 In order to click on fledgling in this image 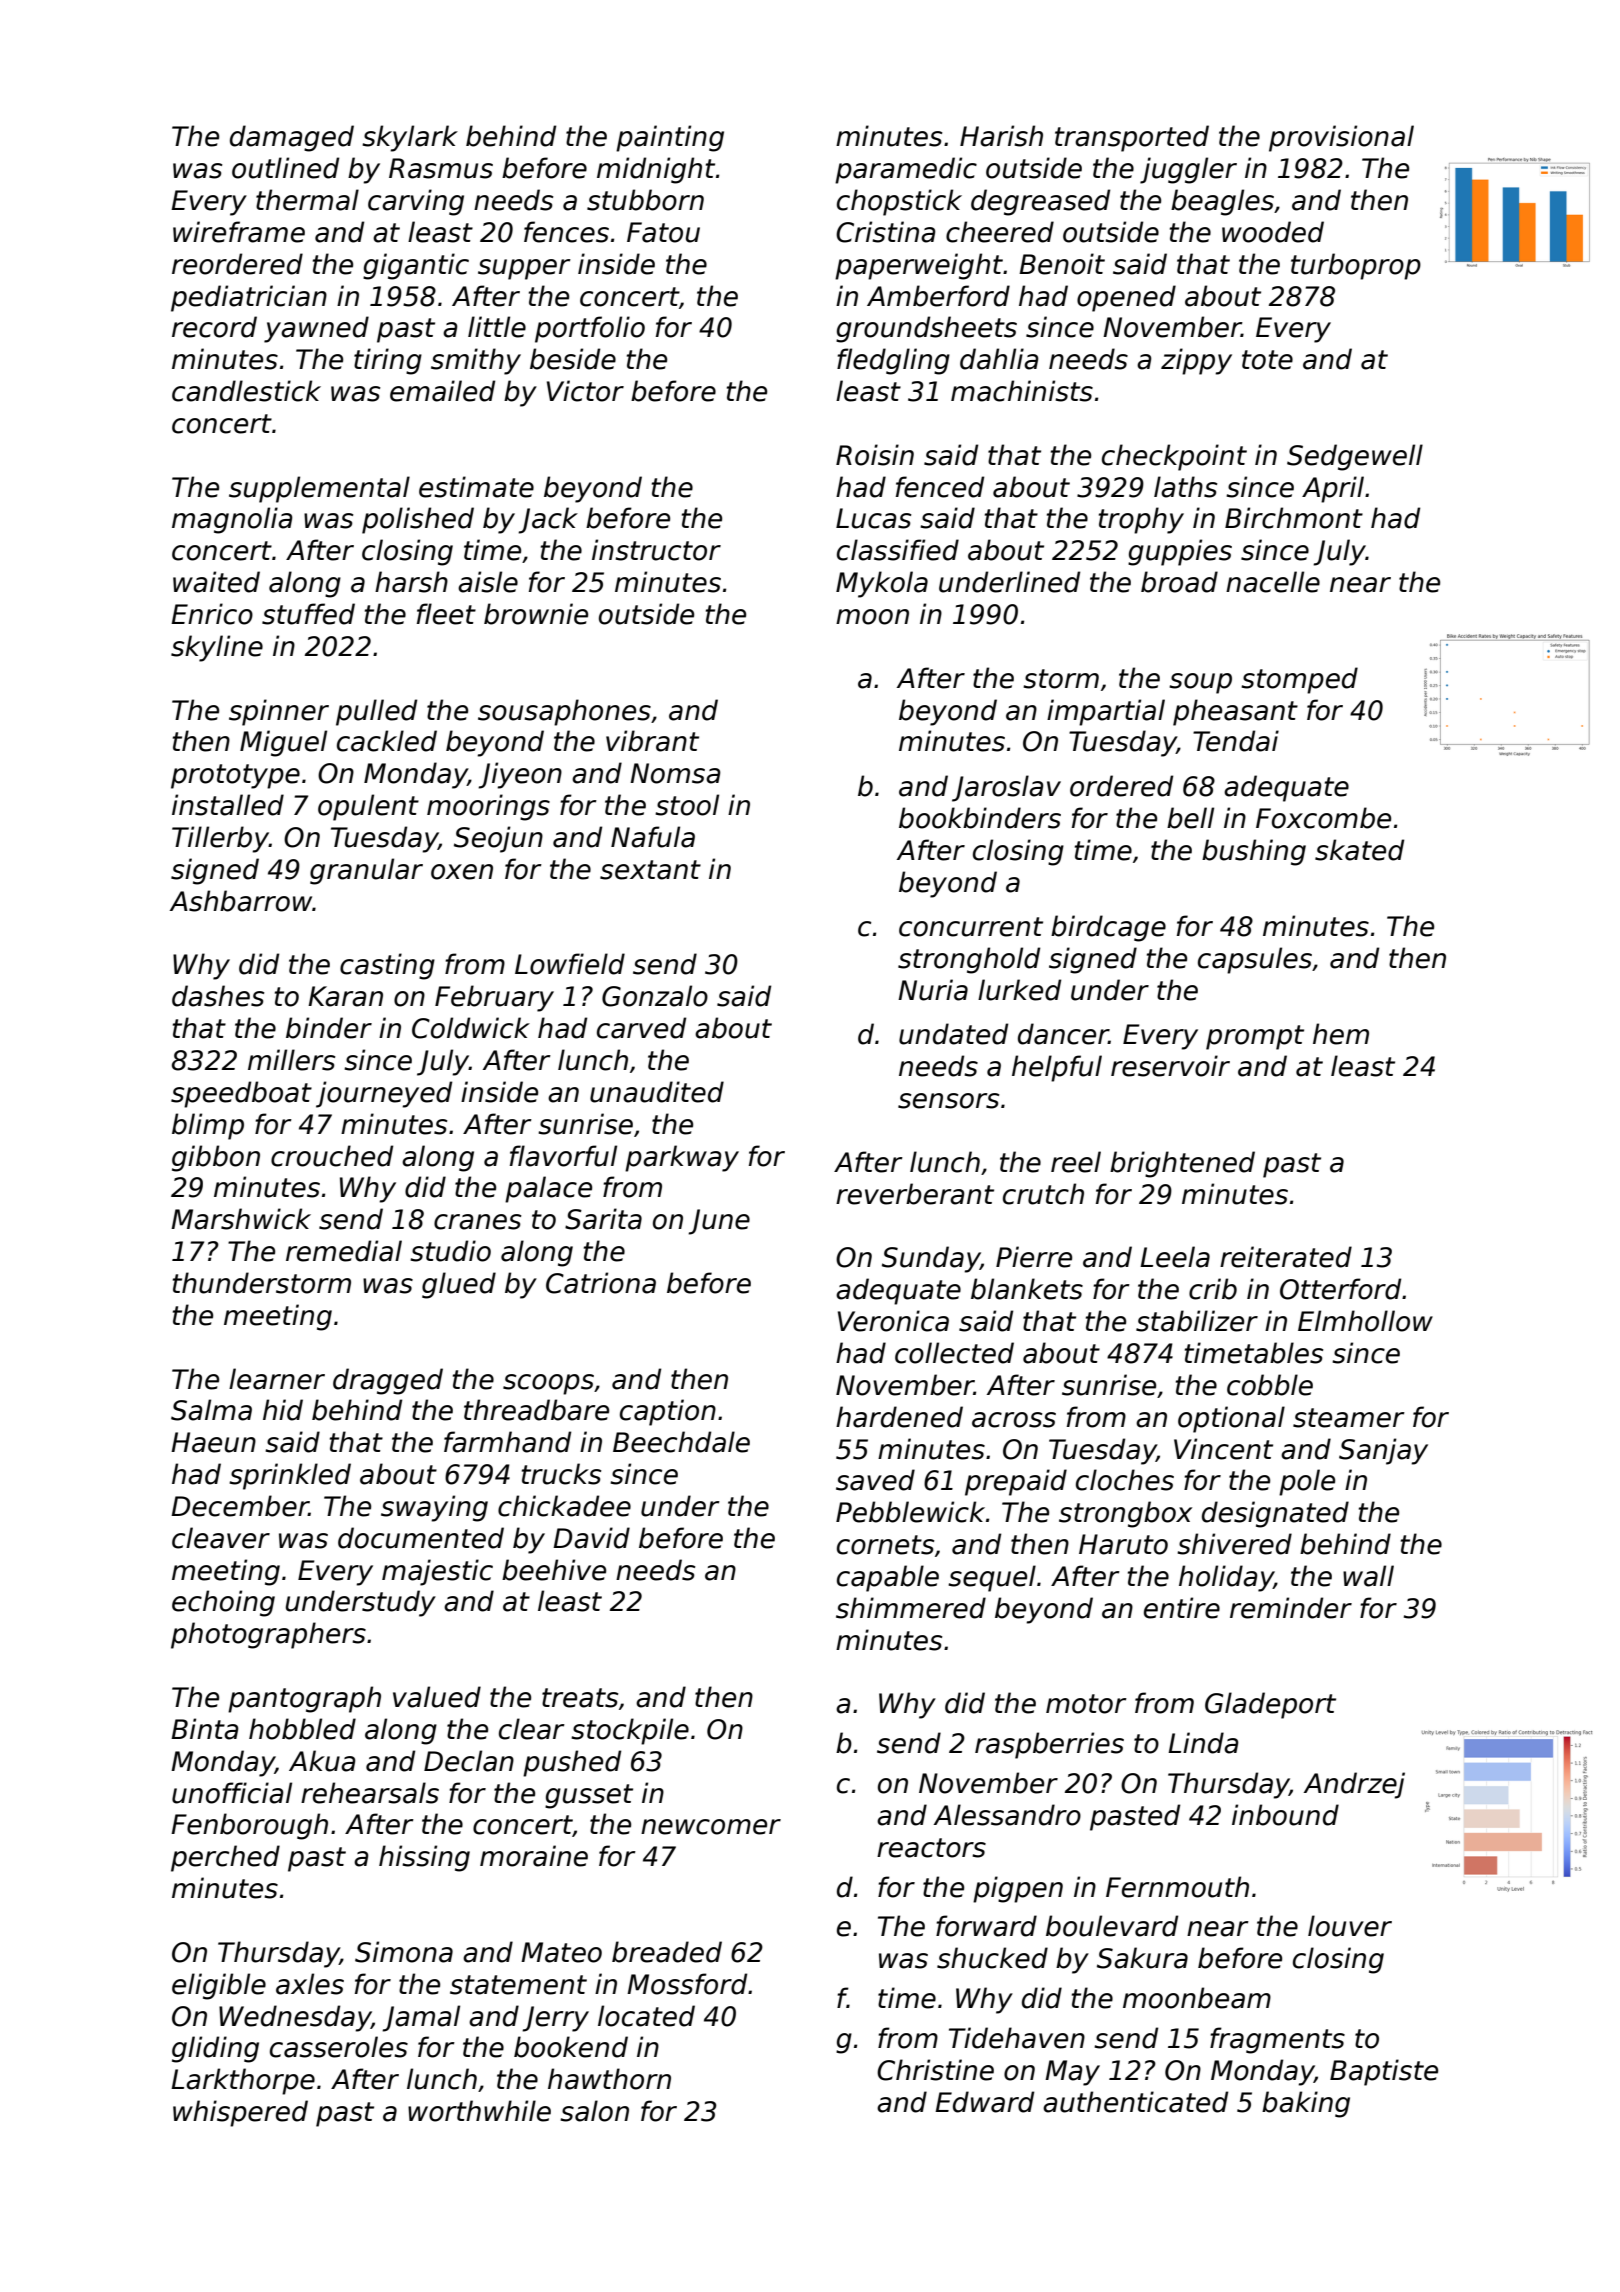, I will do `click(893, 361)`.
